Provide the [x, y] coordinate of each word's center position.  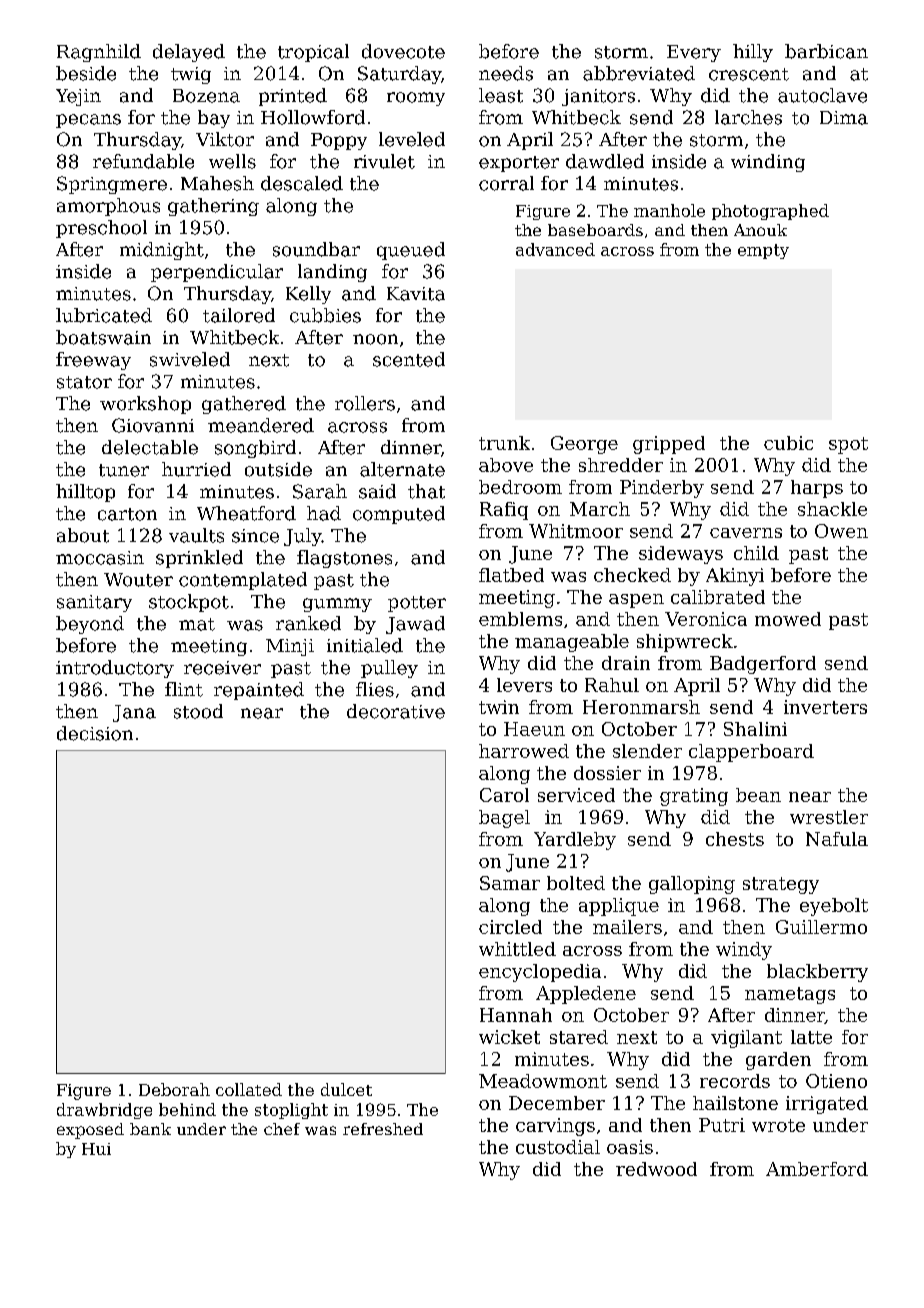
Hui [96, 1149]
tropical [313, 53]
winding [768, 163]
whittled [517, 949]
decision [95, 733]
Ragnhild [99, 53]
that [426, 491]
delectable [150, 447]
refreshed [383, 1129]
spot [848, 445]
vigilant [746, 1039]
